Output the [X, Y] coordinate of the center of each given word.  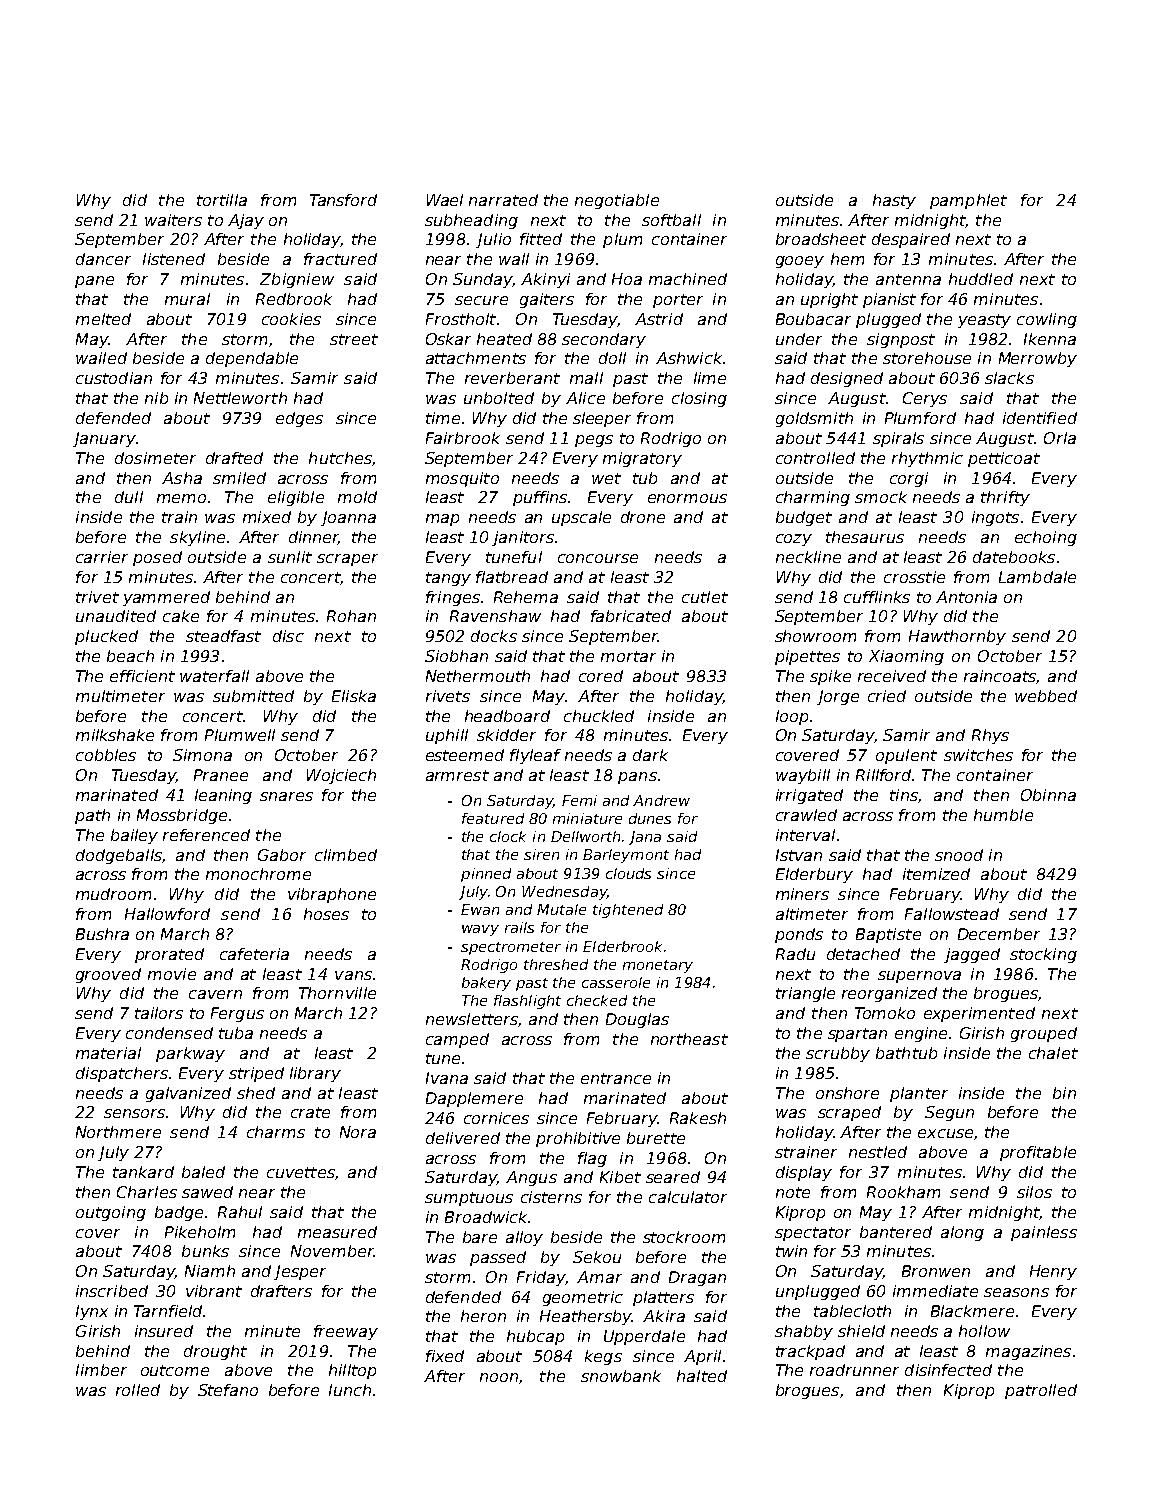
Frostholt [461, 319]
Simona [202, 755]
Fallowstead [952, 914]
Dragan [697, 1278]
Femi [579, 800]
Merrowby [1038, 359]
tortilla [222, 200]
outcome [175, 1370]
